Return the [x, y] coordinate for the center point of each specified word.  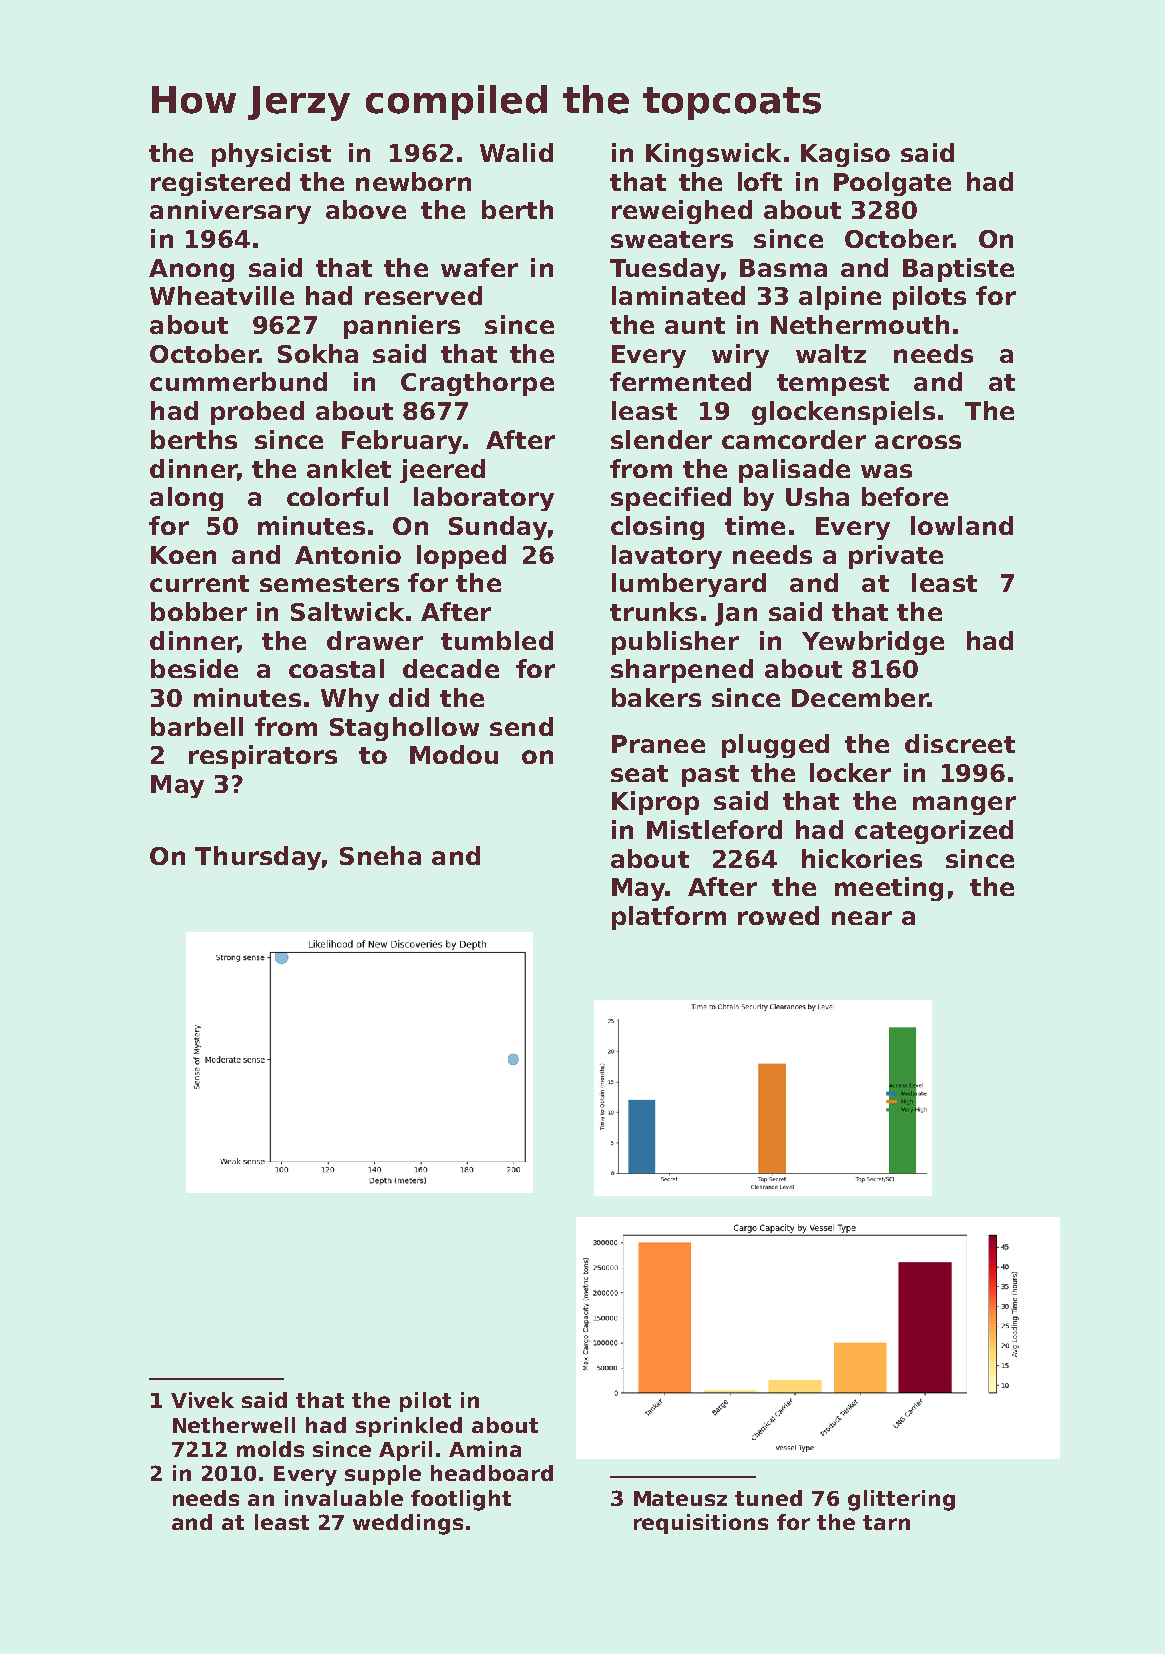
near [862, 918]
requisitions [701, 1524]
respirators [263, 757]
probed [257, 413]
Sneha [380, 855]
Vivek [202, 1400]
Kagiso [845, 155]
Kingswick [713, 155]
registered [220, 184]
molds [270, 1449]
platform [669, 918]
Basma [783, 268]
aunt [695, 325]
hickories [862, 858]
